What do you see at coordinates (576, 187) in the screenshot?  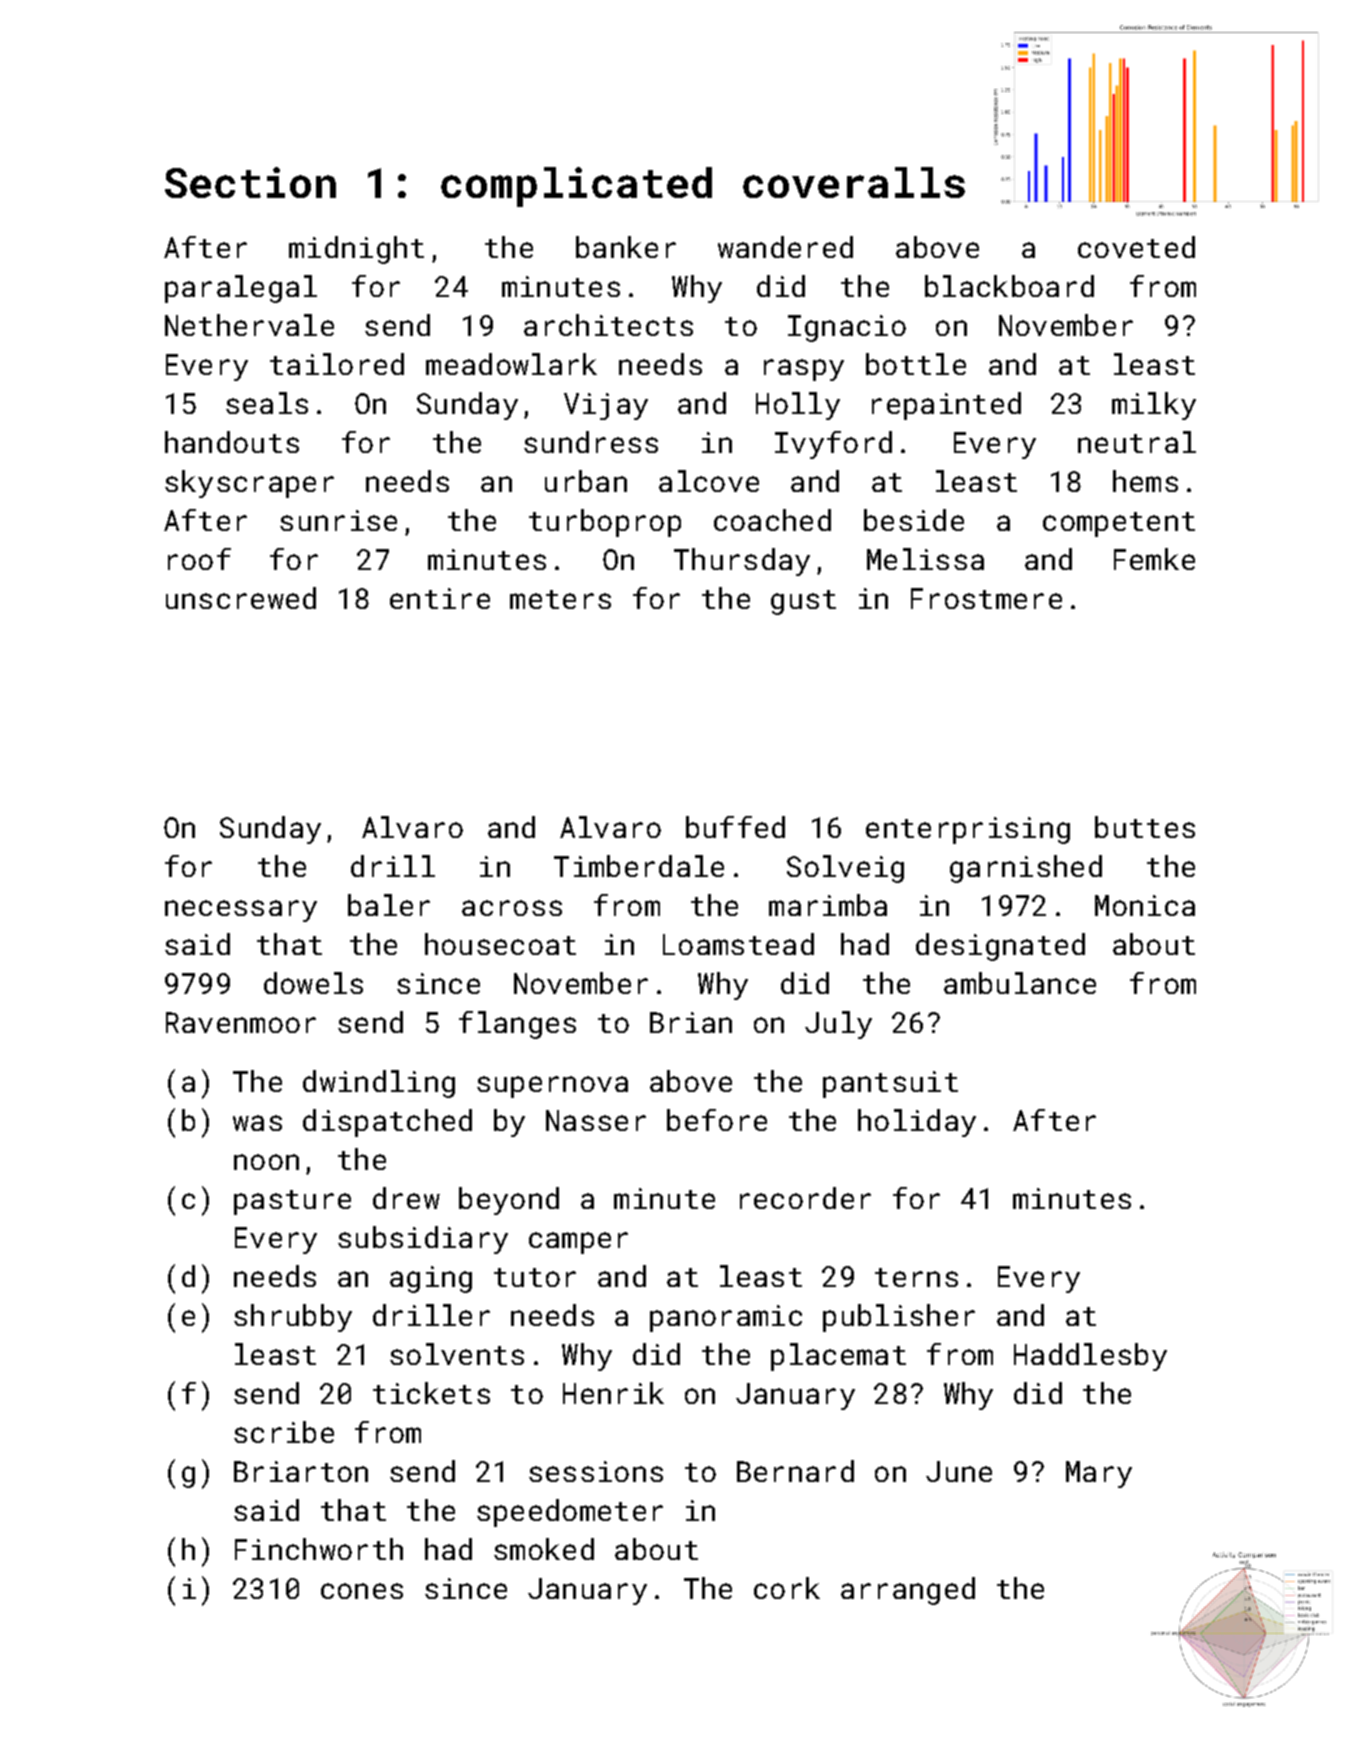 I see `complicated` at bounding box center [576, 187].
